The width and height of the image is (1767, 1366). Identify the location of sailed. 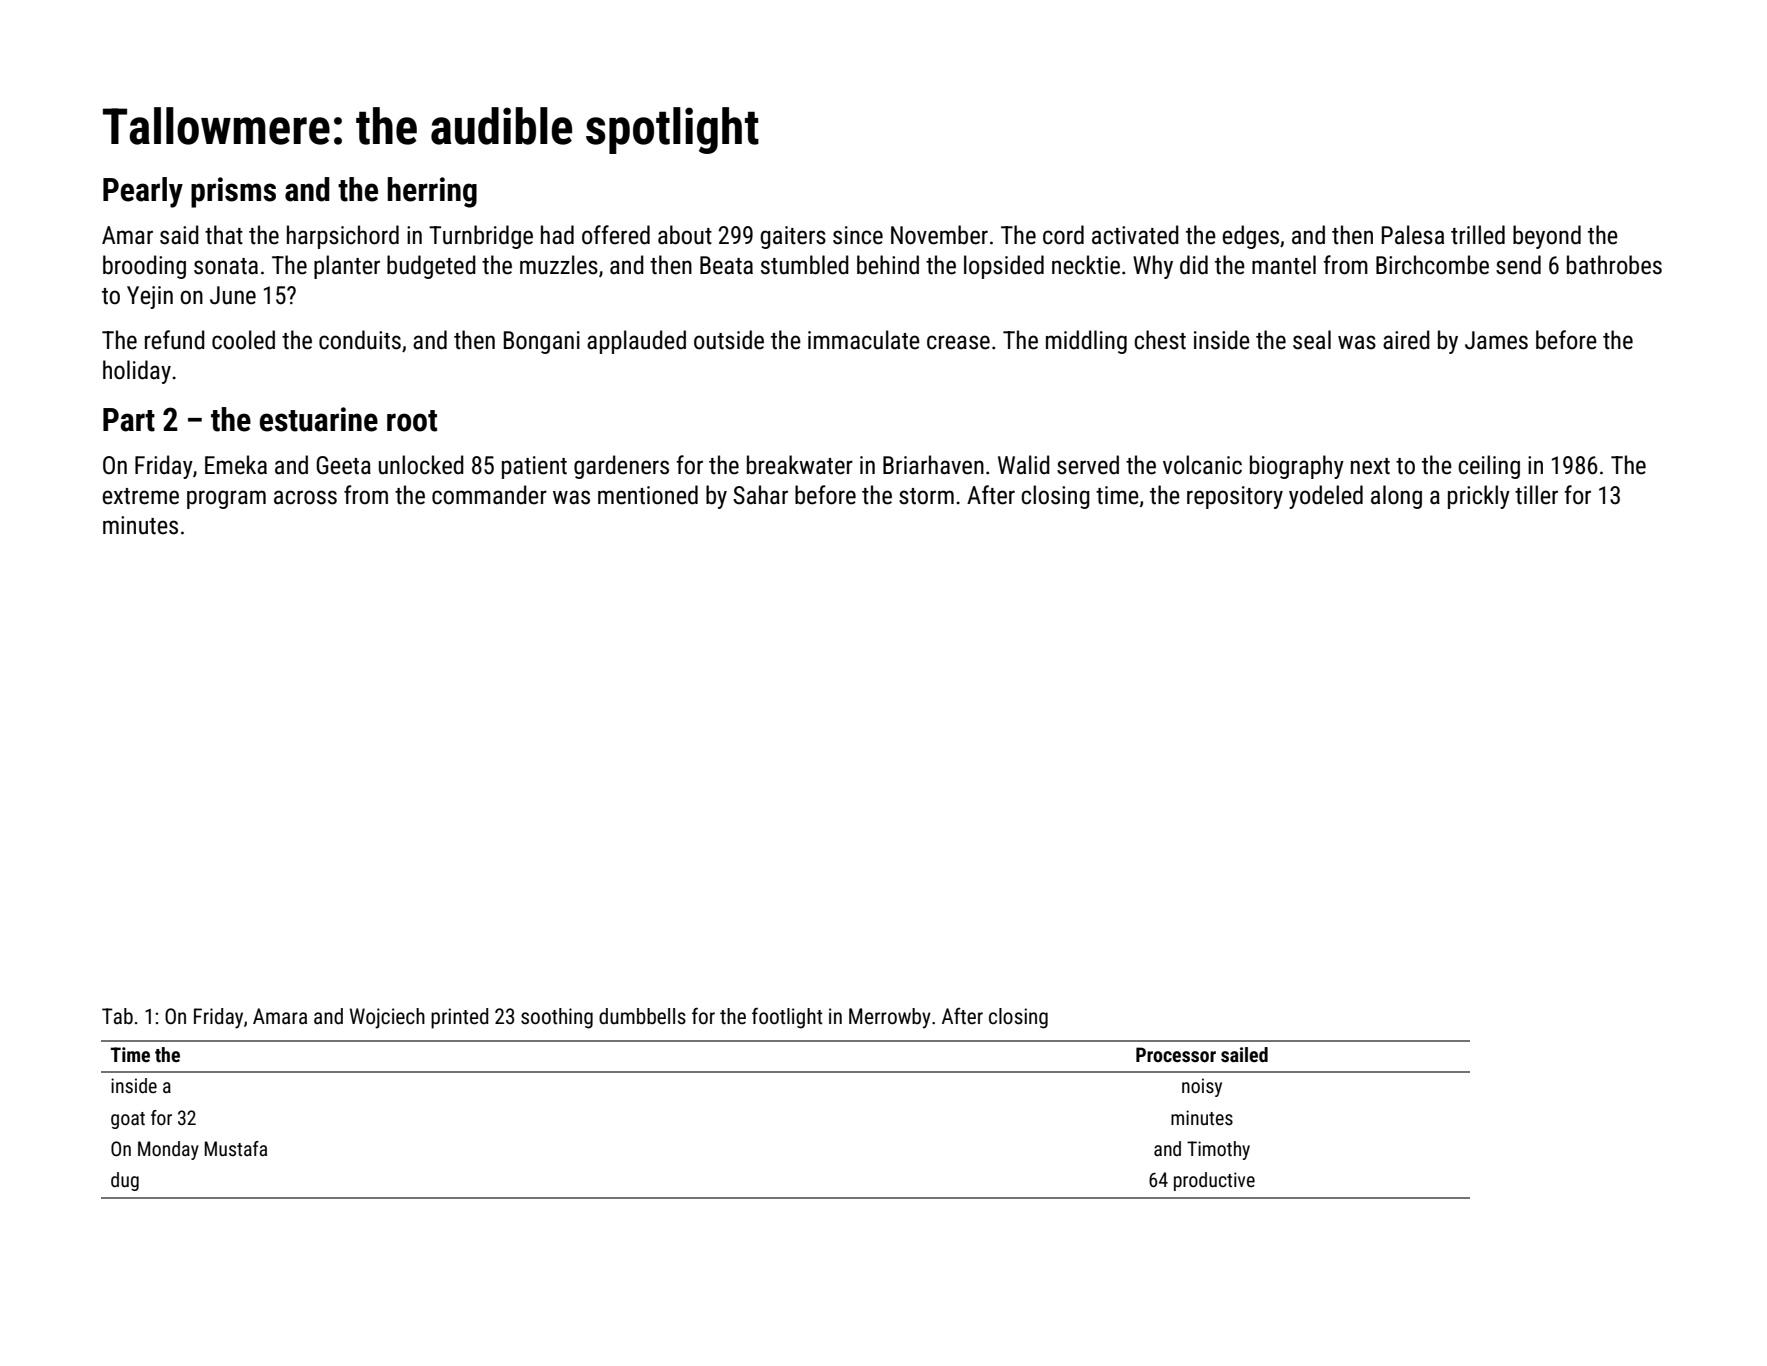
(1244, 1054).
